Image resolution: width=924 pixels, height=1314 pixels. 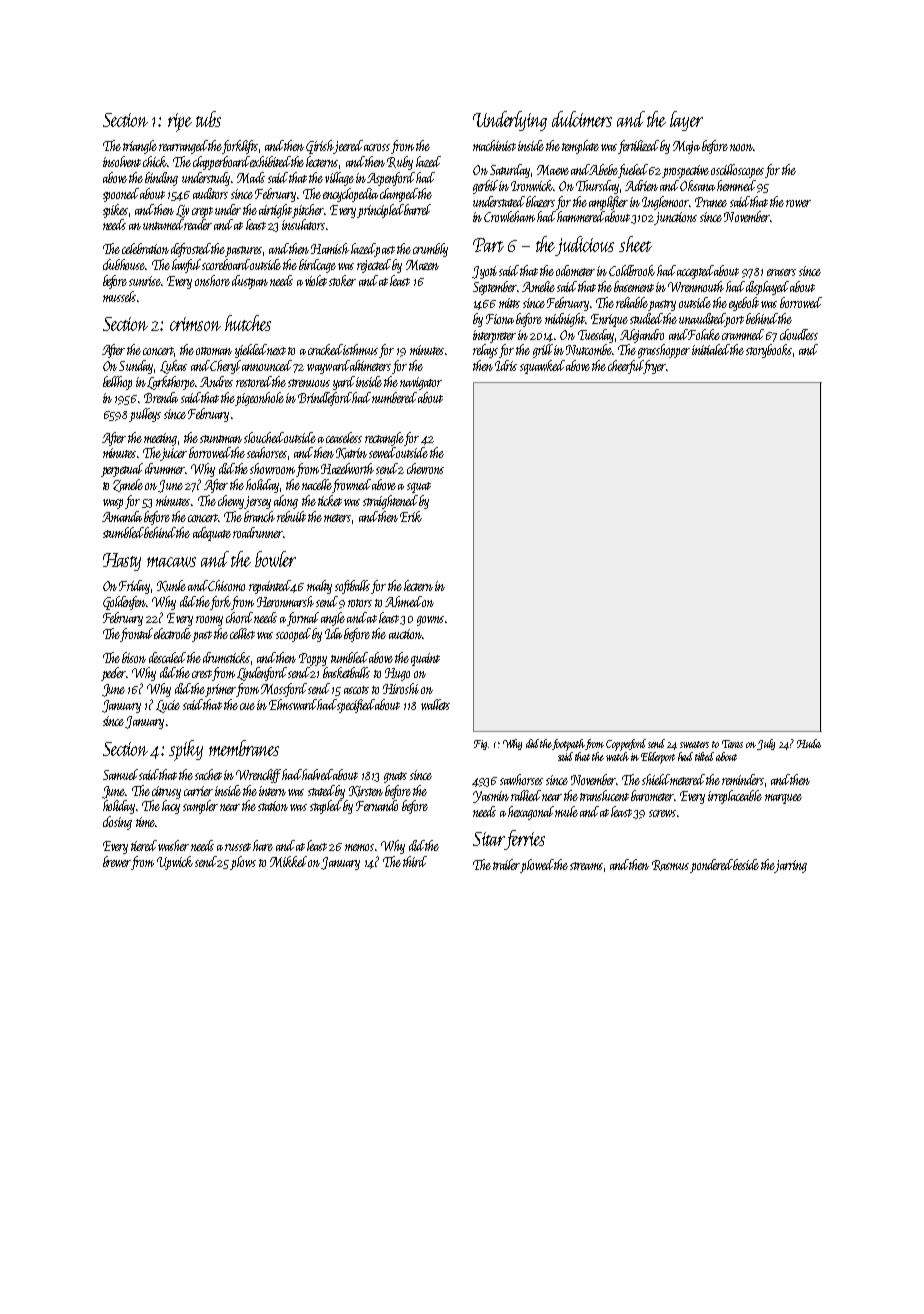 What do you see at coordinates (421, 383) in the screenshot?
I see `navigator` at bounding box center [421, 383].
